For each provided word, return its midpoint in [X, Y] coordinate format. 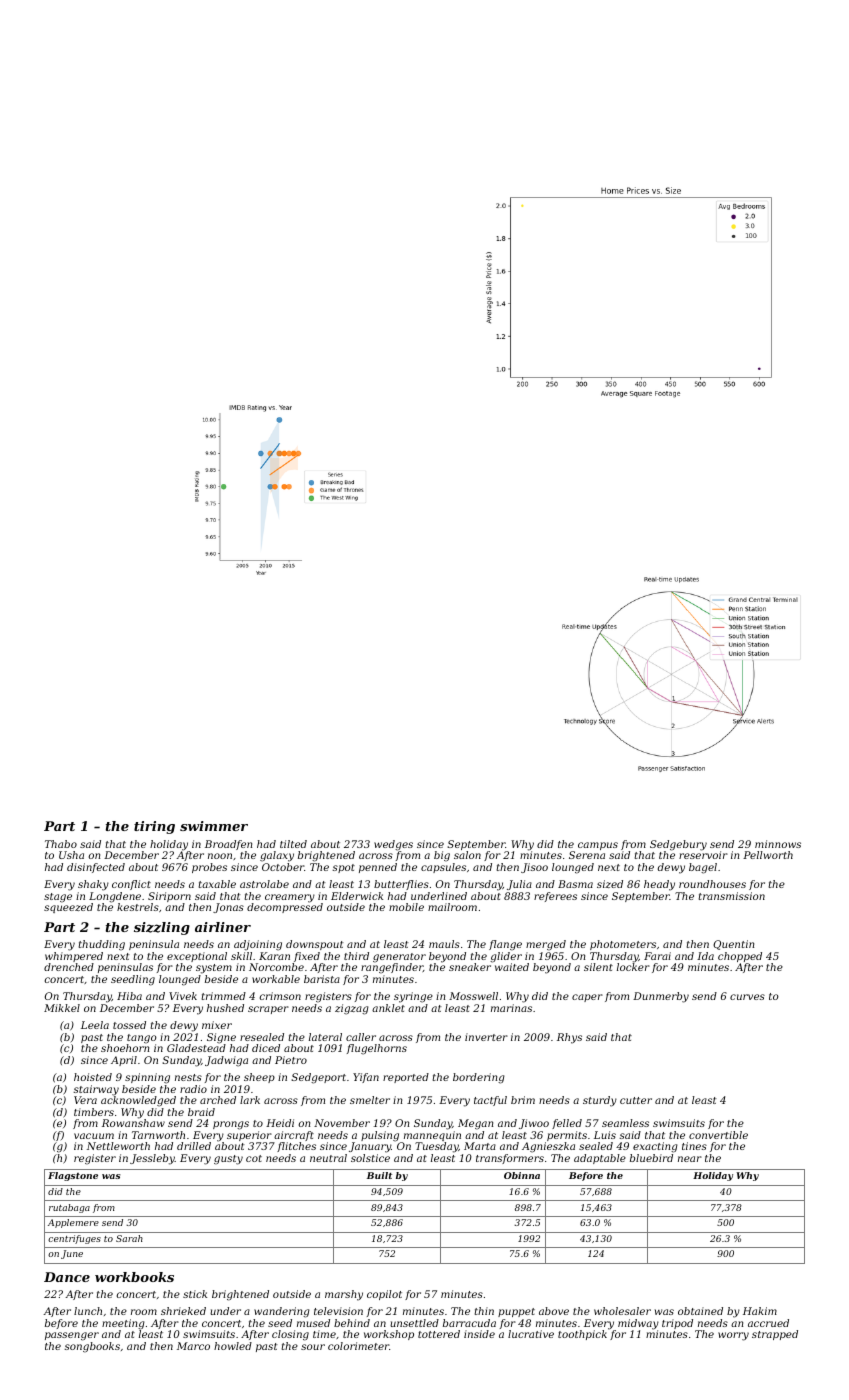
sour [313, 1347]
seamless [625, 1123]
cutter [636, 1100]
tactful [490, 1101]
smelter [370, 1100]
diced [266, 1048]
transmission [732, 896]
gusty [228, 1160]
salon [467, 855]
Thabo [61, 844]
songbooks [92, 1347]
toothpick [582, 1335]
